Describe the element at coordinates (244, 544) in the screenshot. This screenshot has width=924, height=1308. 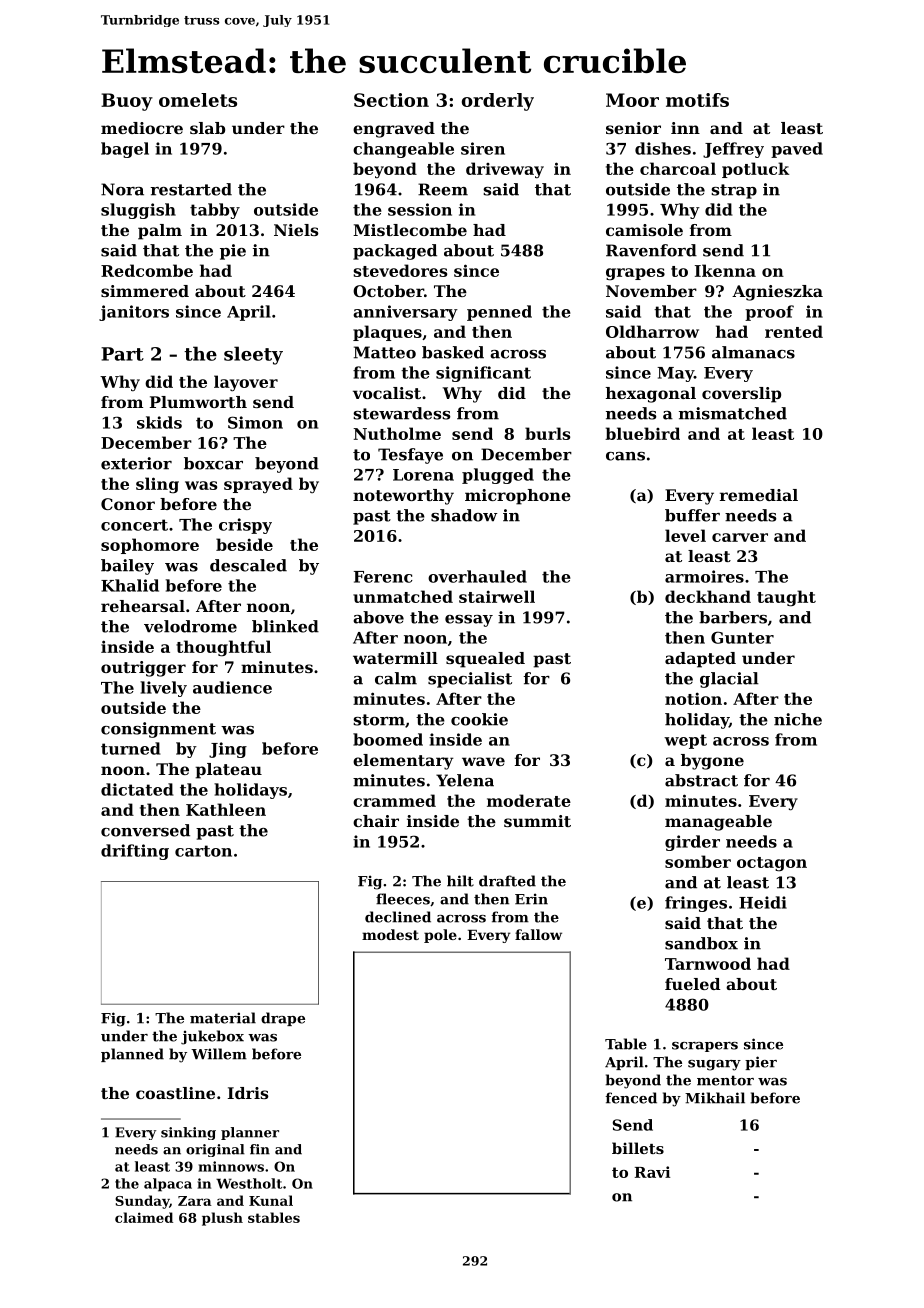
I see `beside` at that location.
